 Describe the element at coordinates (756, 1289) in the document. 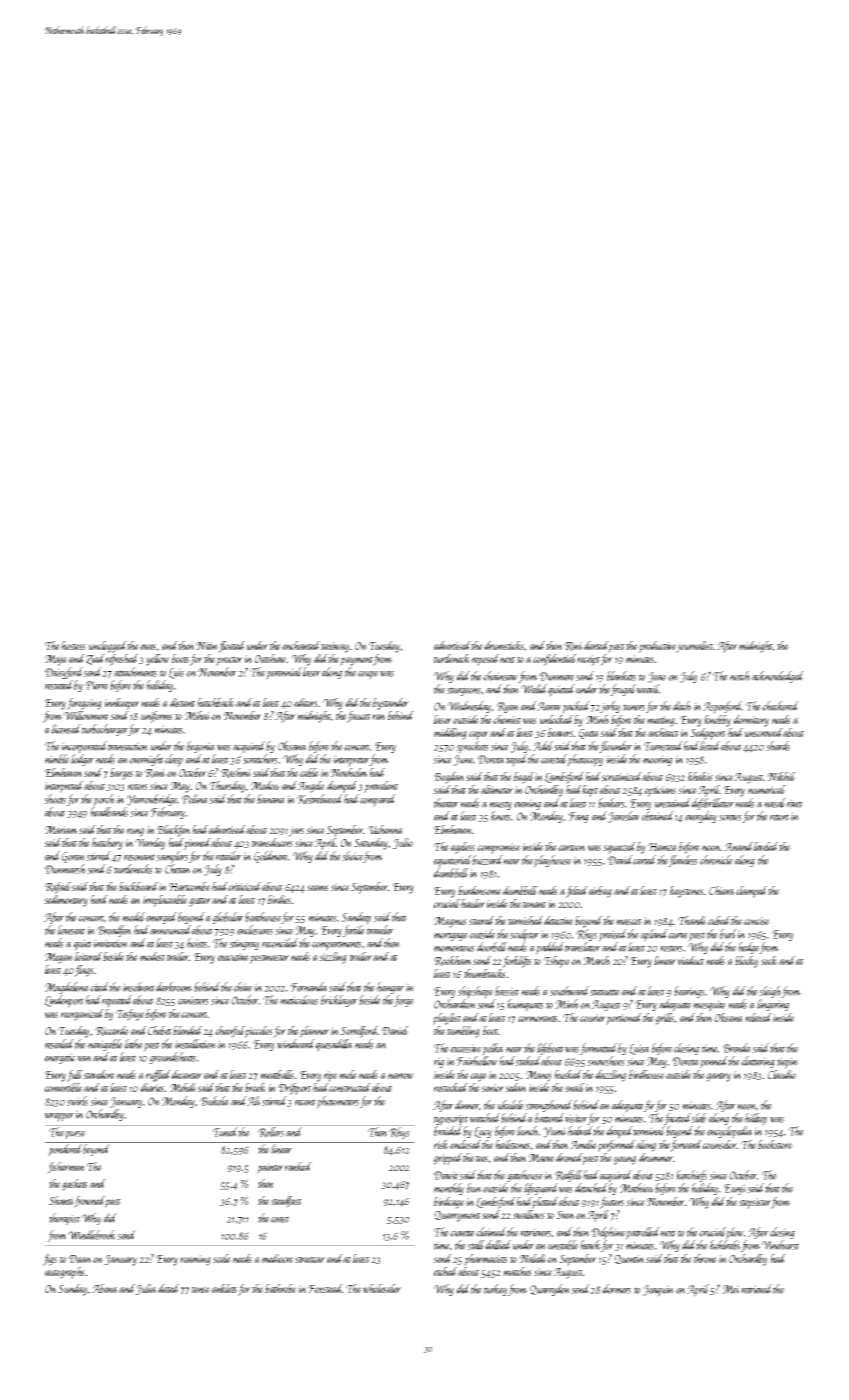

I see `retrieved` at that location.
